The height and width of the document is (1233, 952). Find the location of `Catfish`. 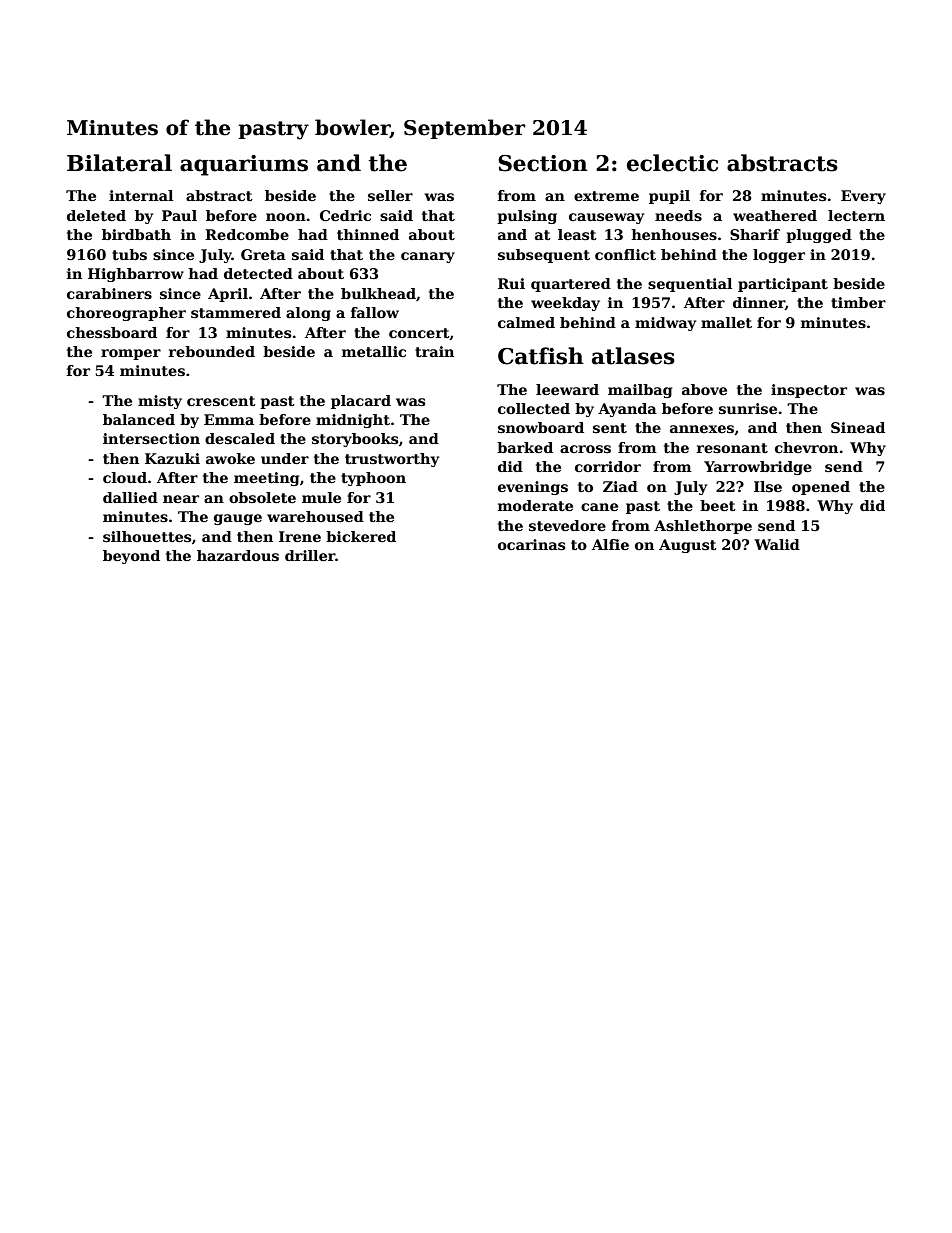

Catfish is located at coordinates (541, 356).
